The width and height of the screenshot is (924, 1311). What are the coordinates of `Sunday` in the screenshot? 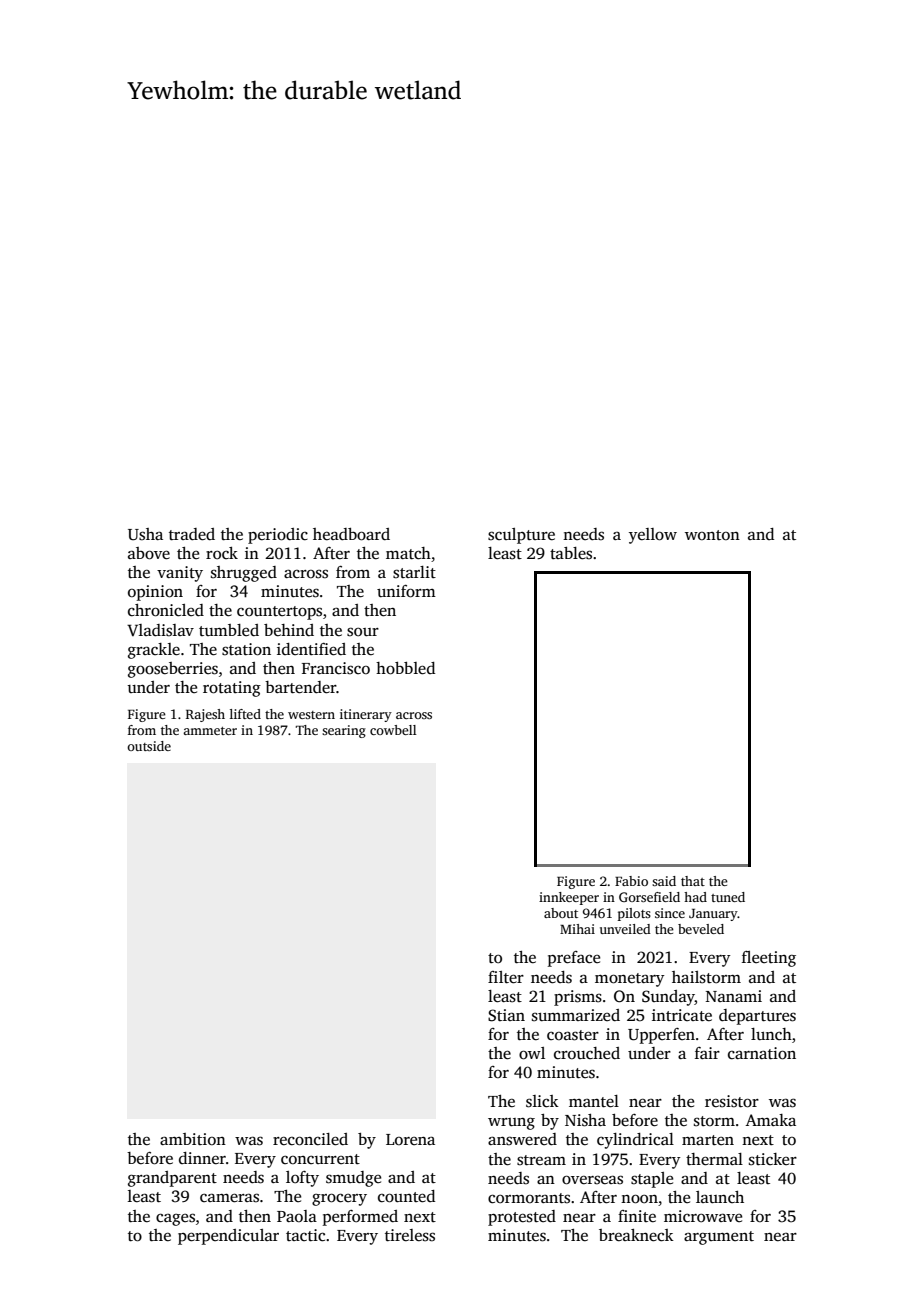 It's located at (668, 998).
